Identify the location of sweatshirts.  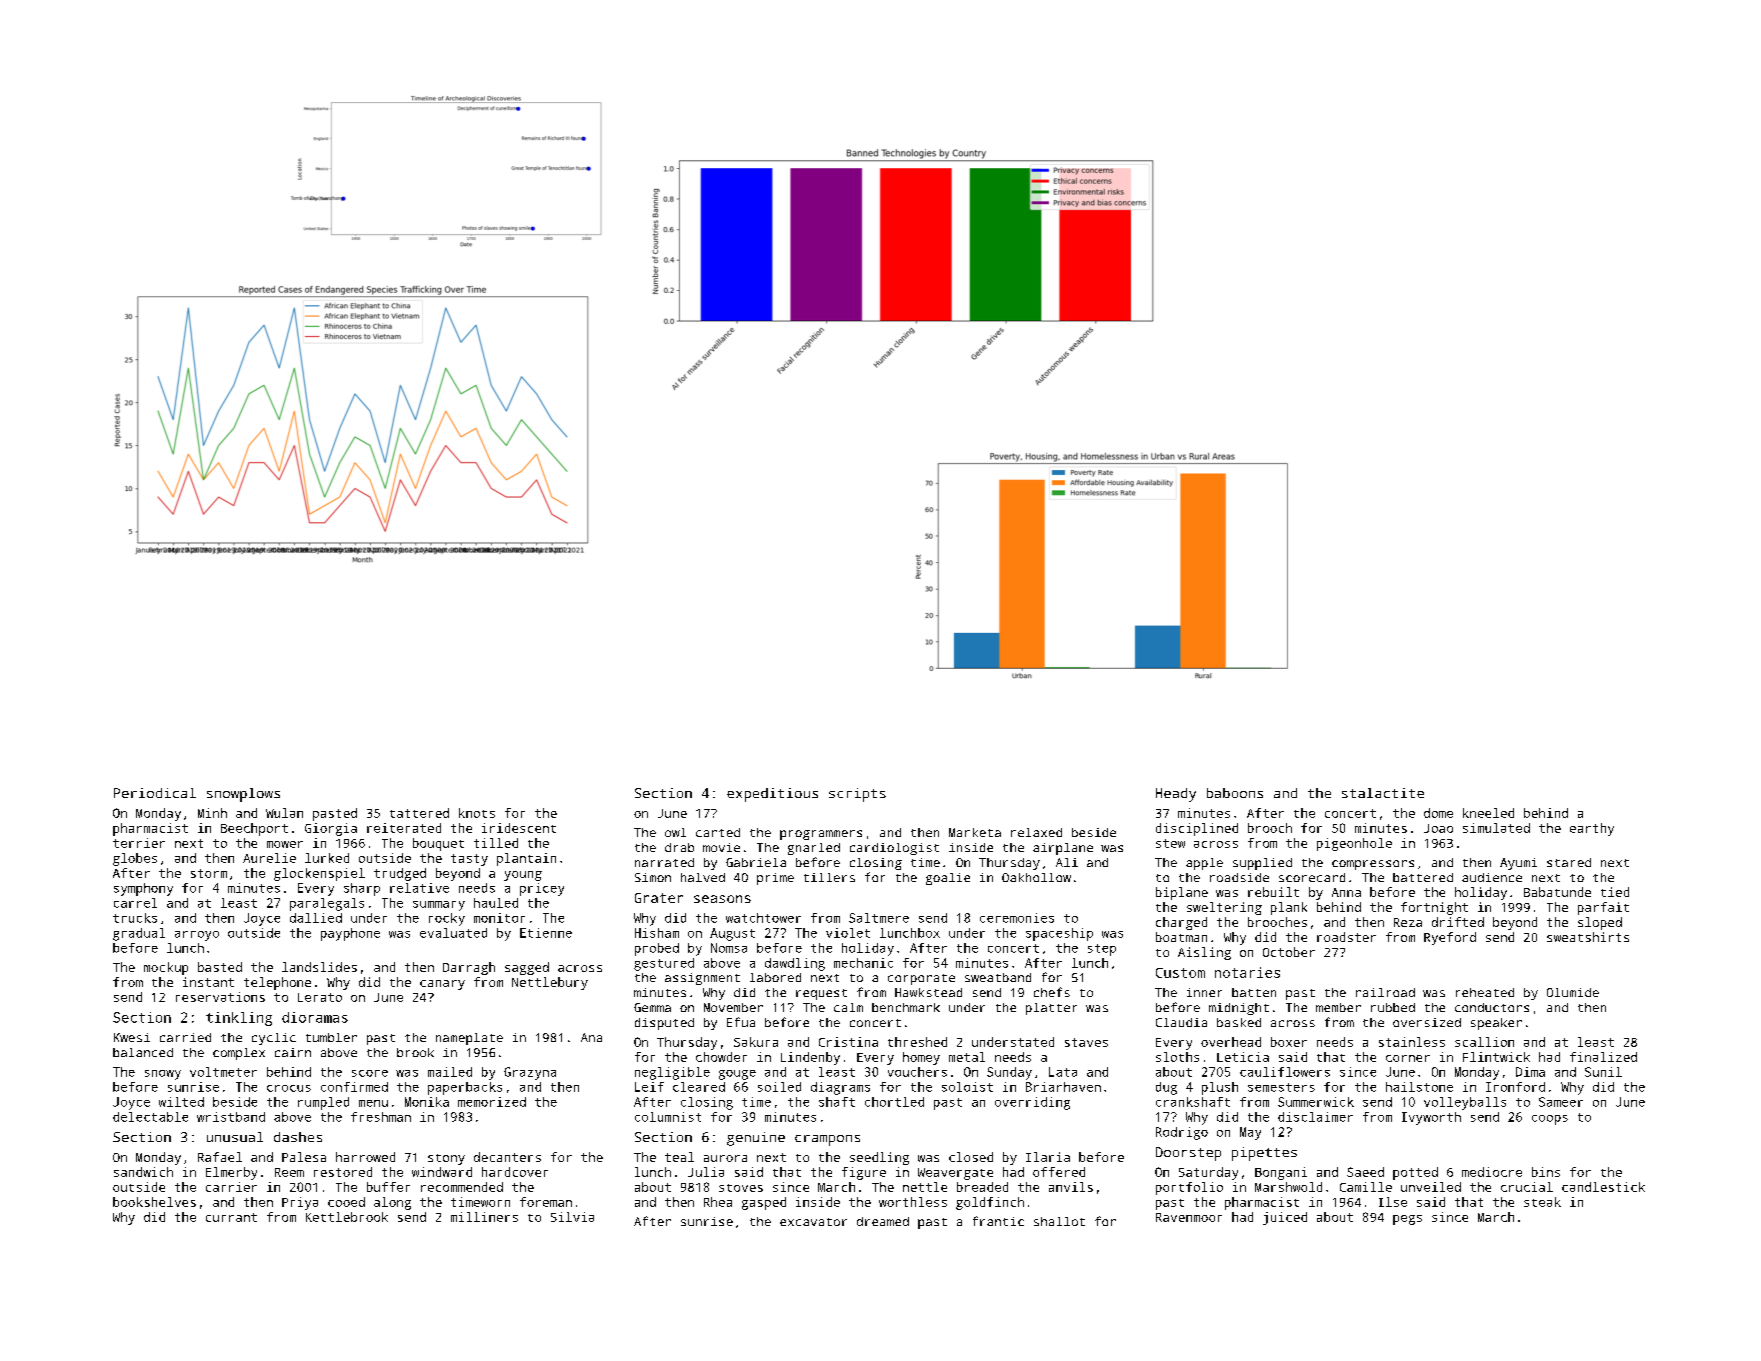
(1588, 937).
